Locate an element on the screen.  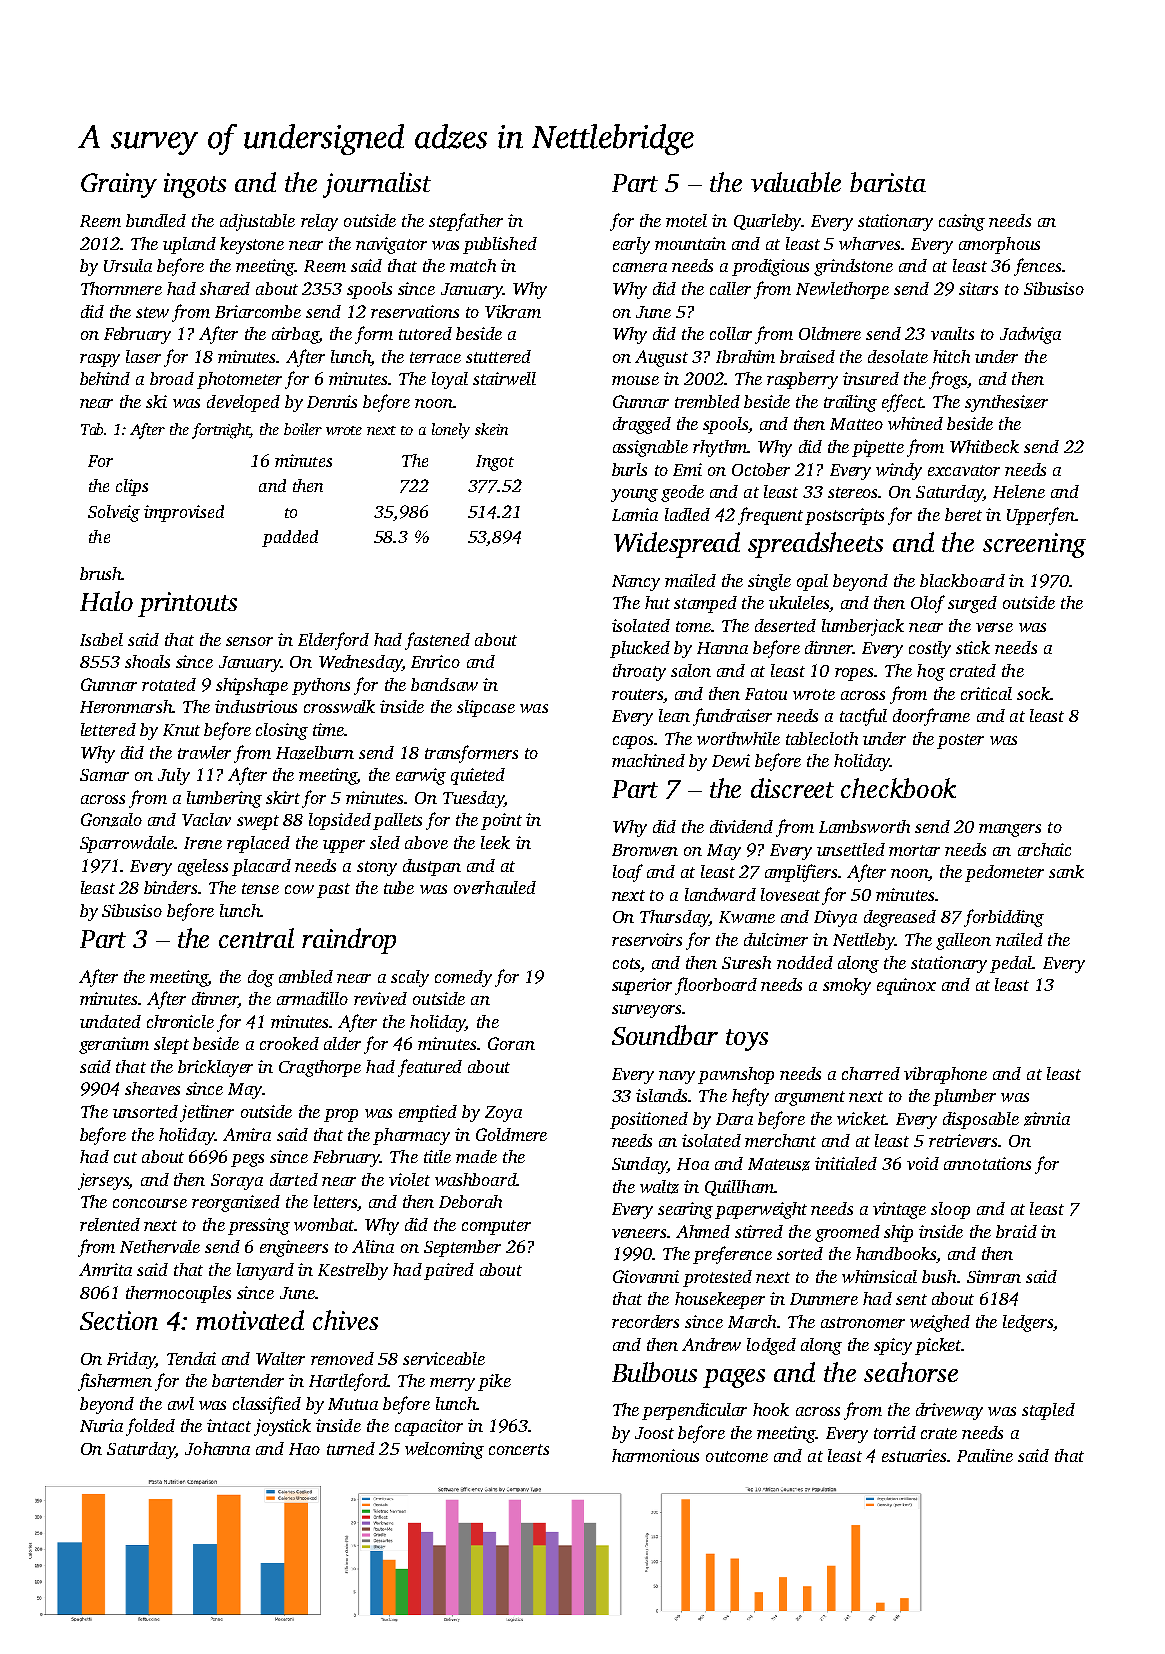
sank is located at coordinates (1066, 871).
